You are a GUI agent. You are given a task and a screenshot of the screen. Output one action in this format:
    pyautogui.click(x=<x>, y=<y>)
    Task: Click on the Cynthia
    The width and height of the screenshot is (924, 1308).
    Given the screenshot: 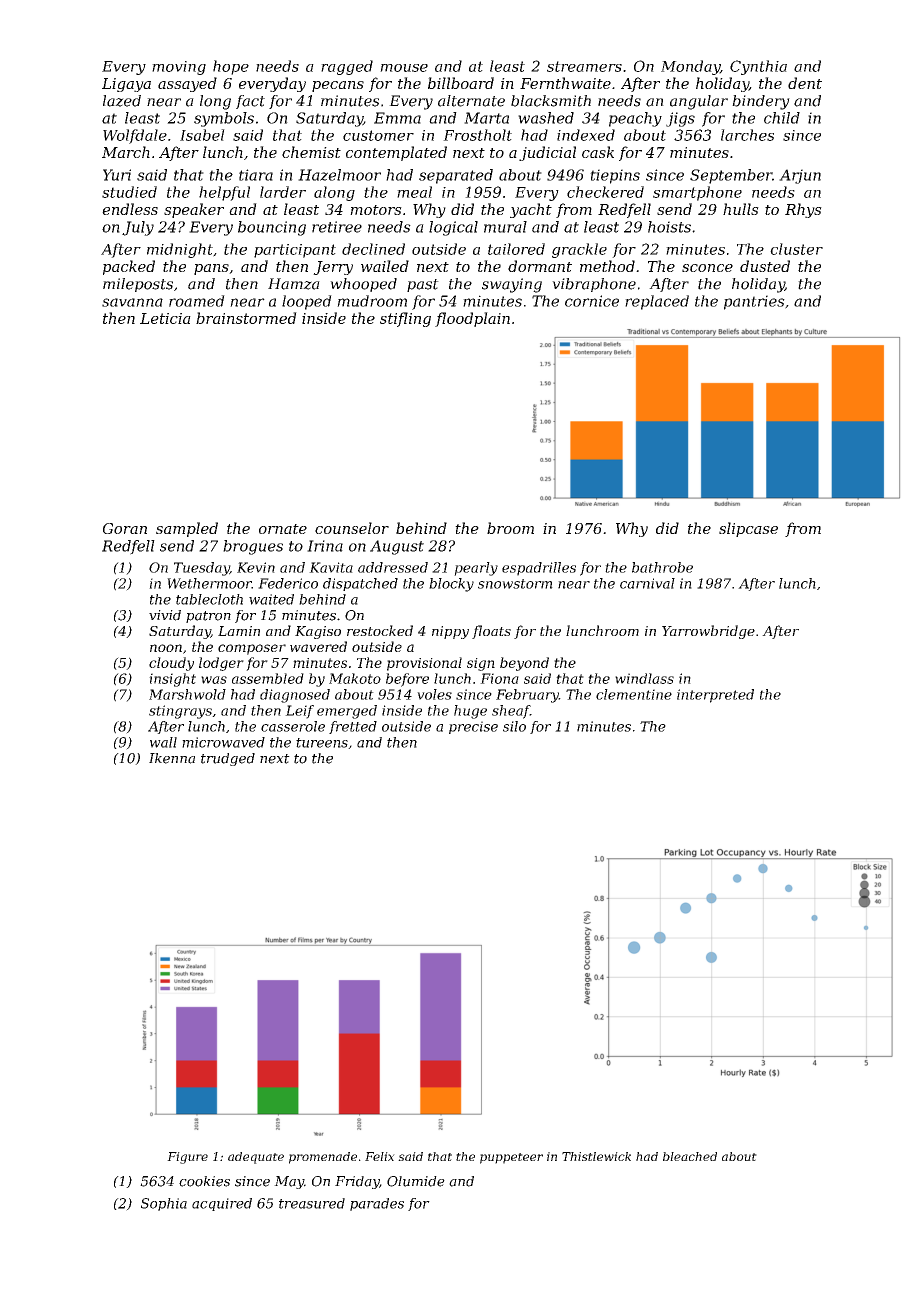 What is the action you would take?
    pyautogui.click(x=758, y=67)
